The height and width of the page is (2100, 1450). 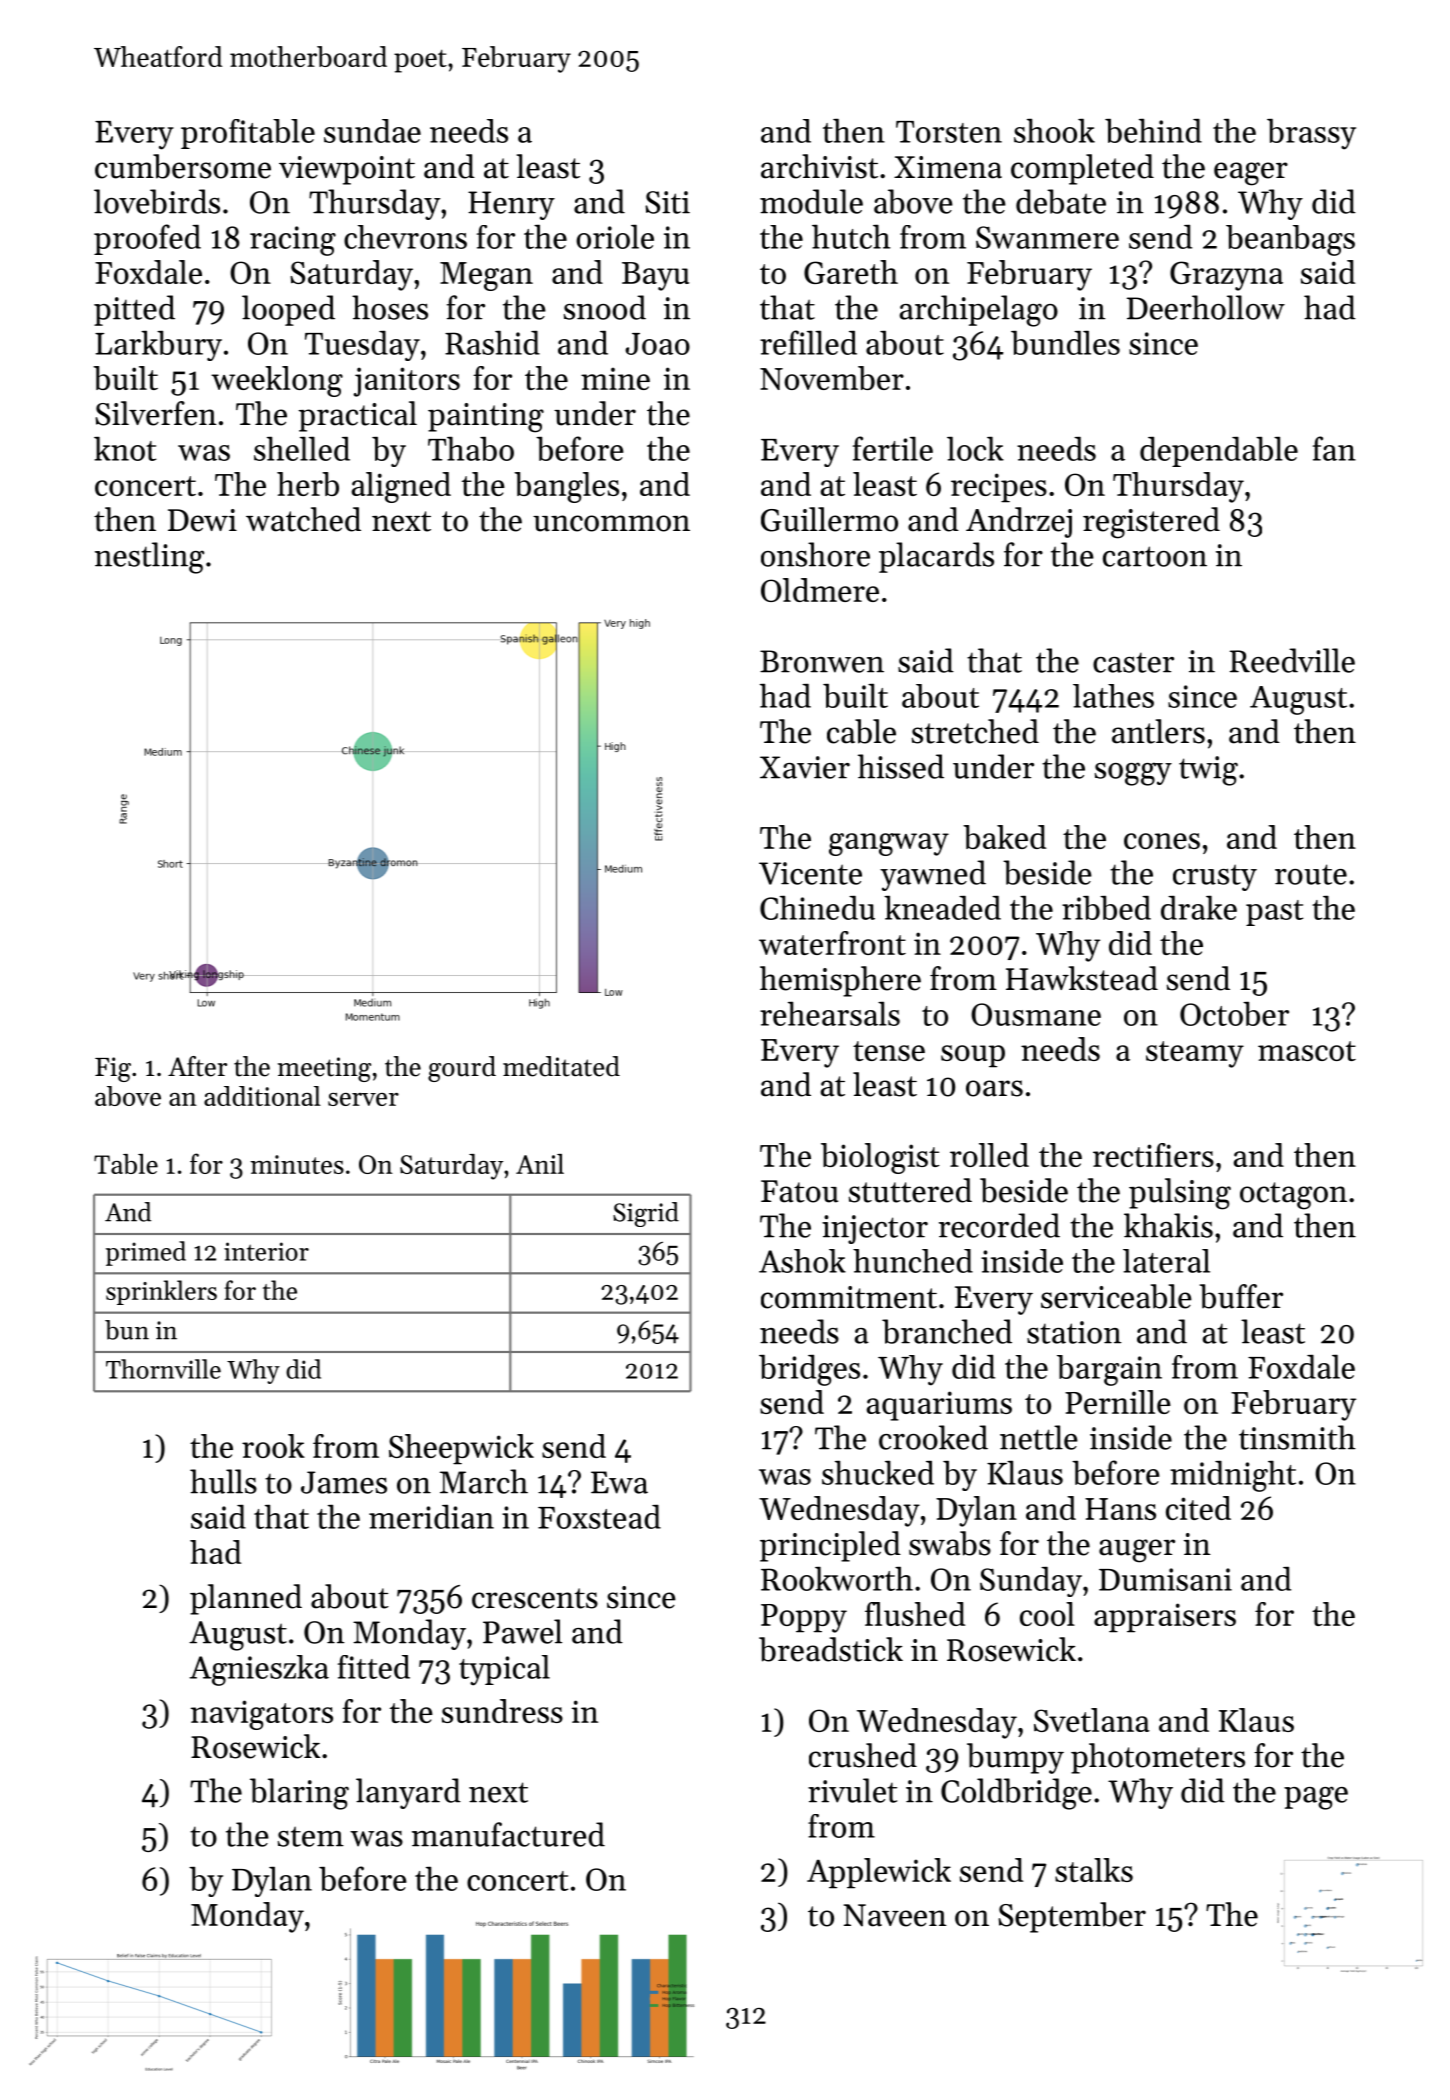 I want to click on page, so click(x=1316, y=1798).
